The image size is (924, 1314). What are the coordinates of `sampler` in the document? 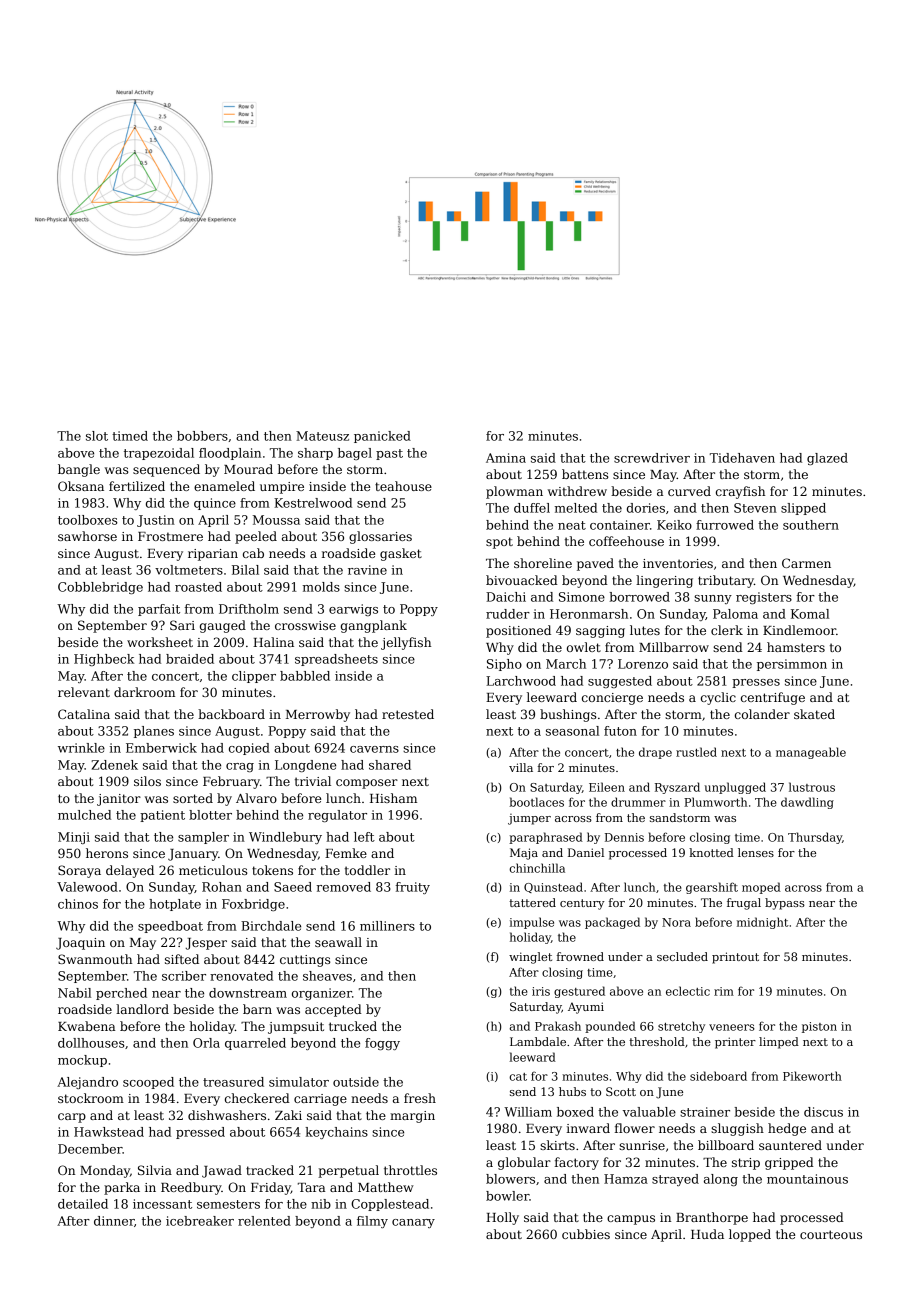 It's located at (203, 838).
